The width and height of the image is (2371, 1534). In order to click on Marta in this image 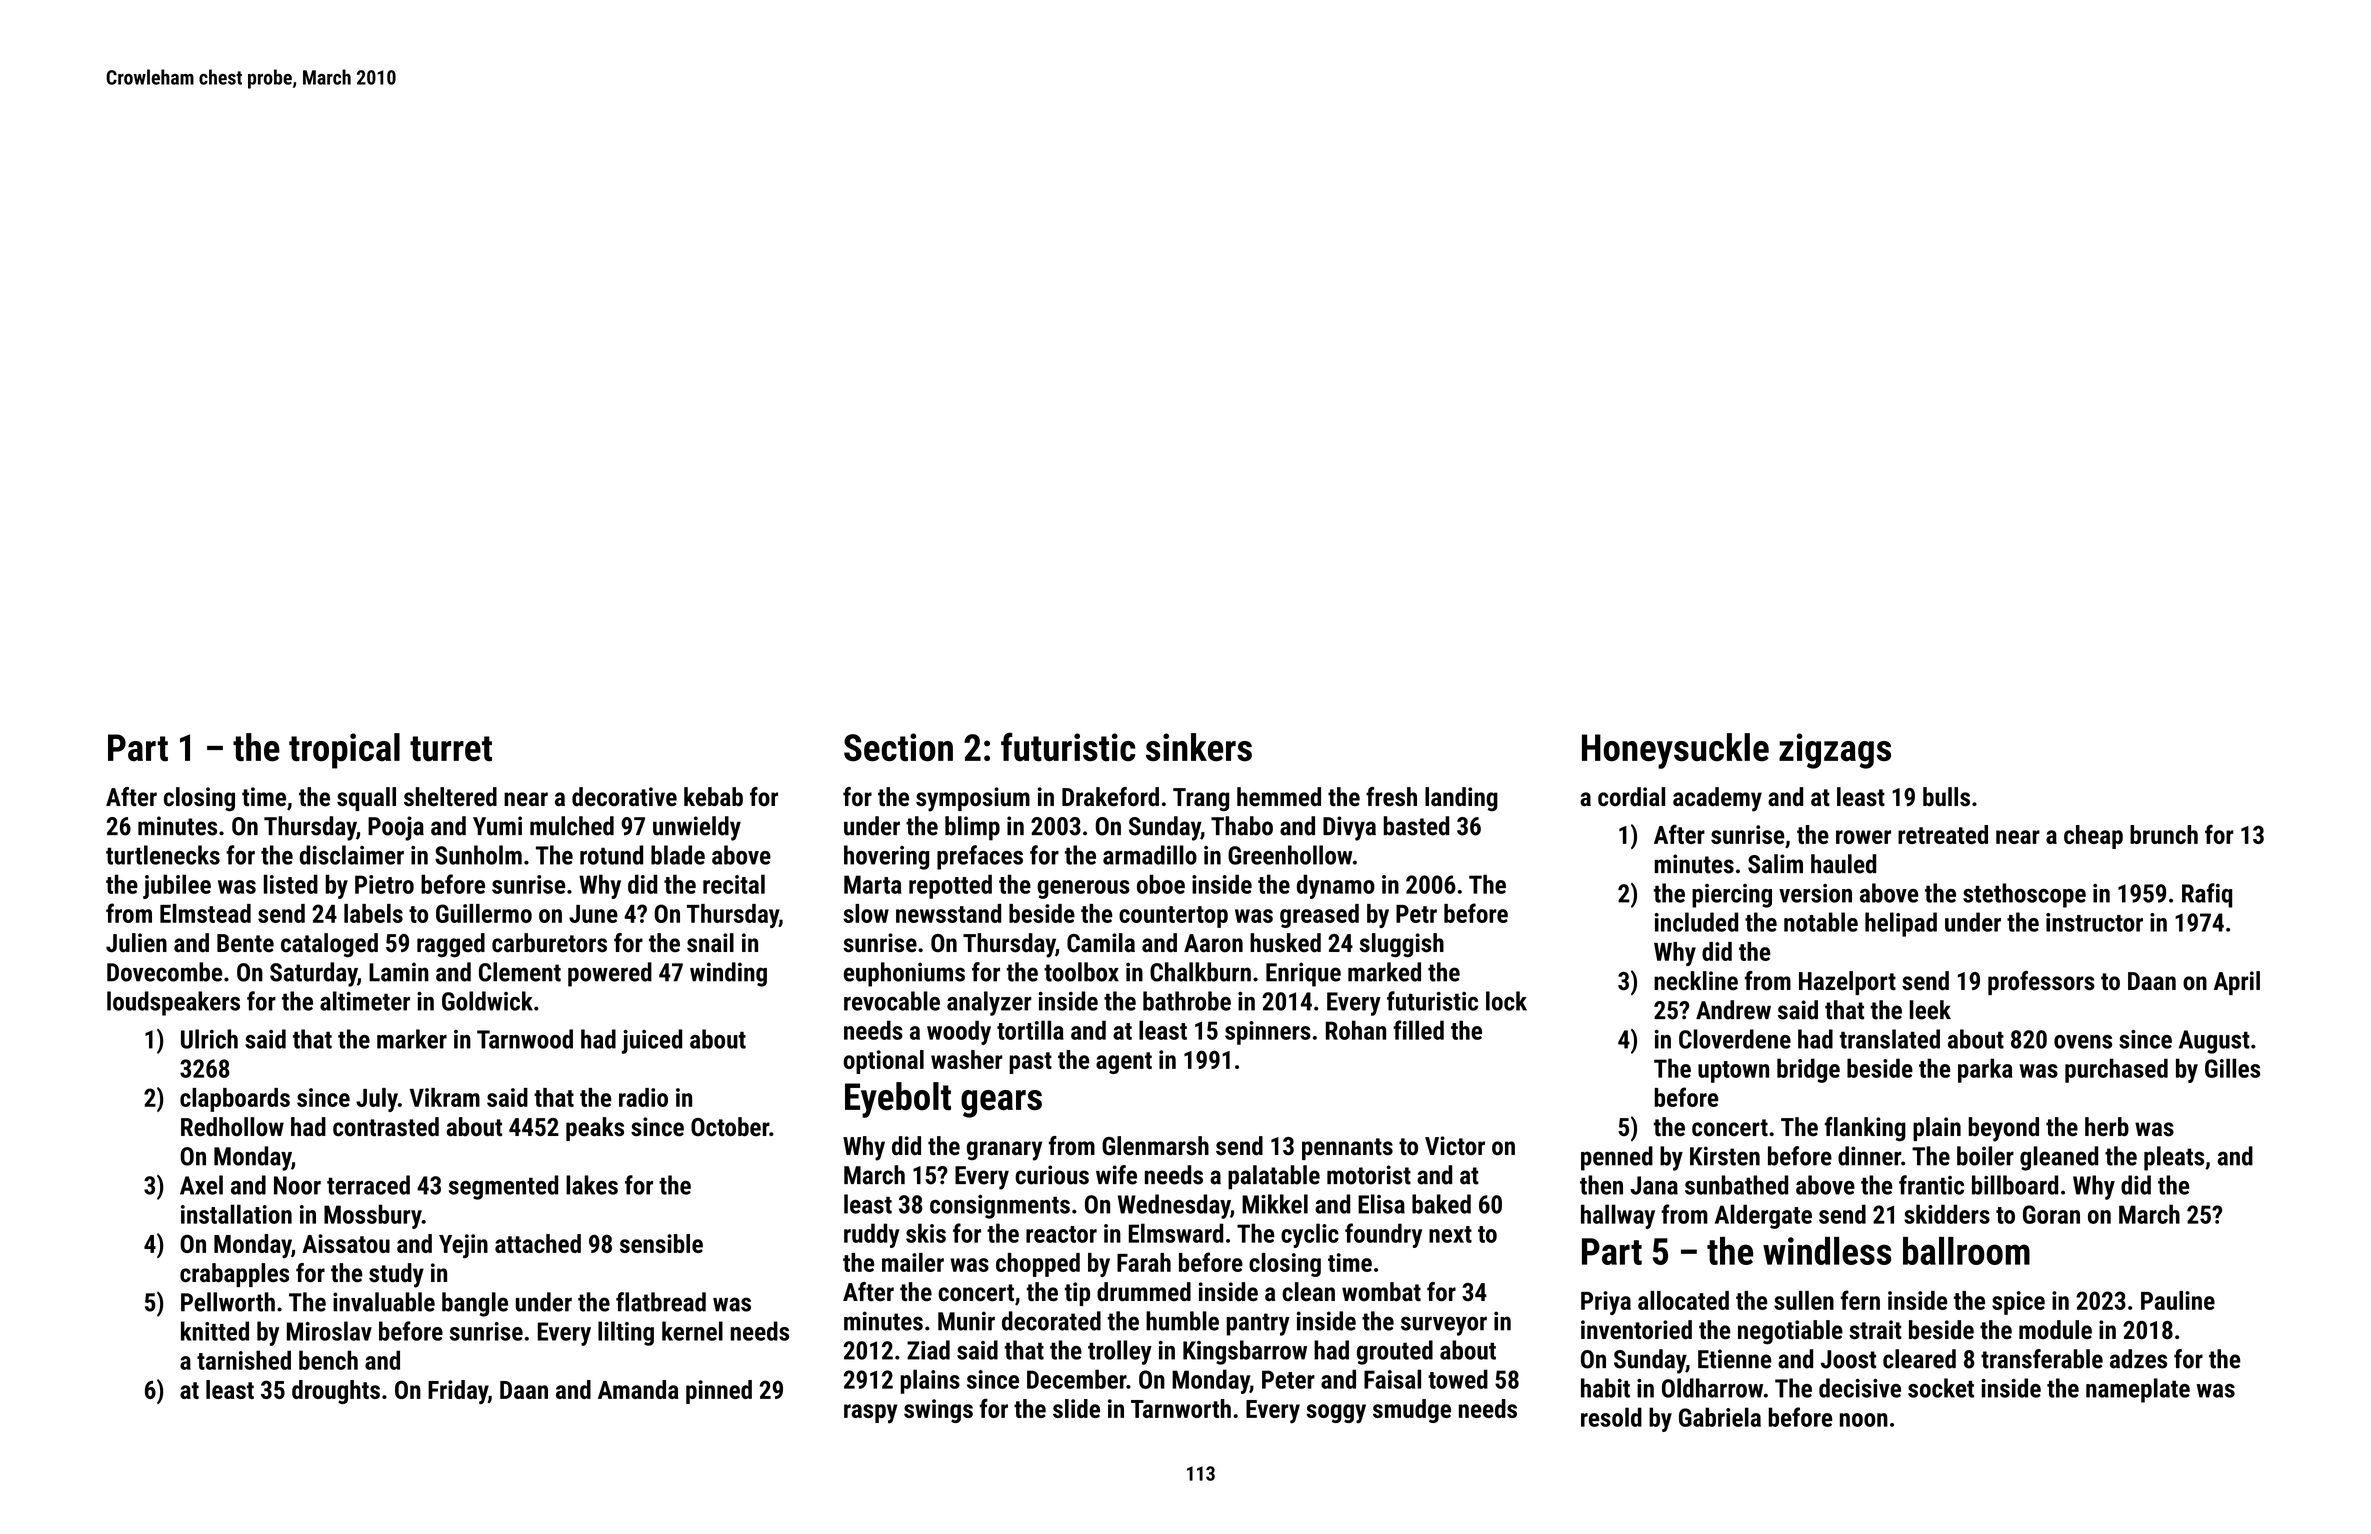, I will do `click(873, 884)`.
